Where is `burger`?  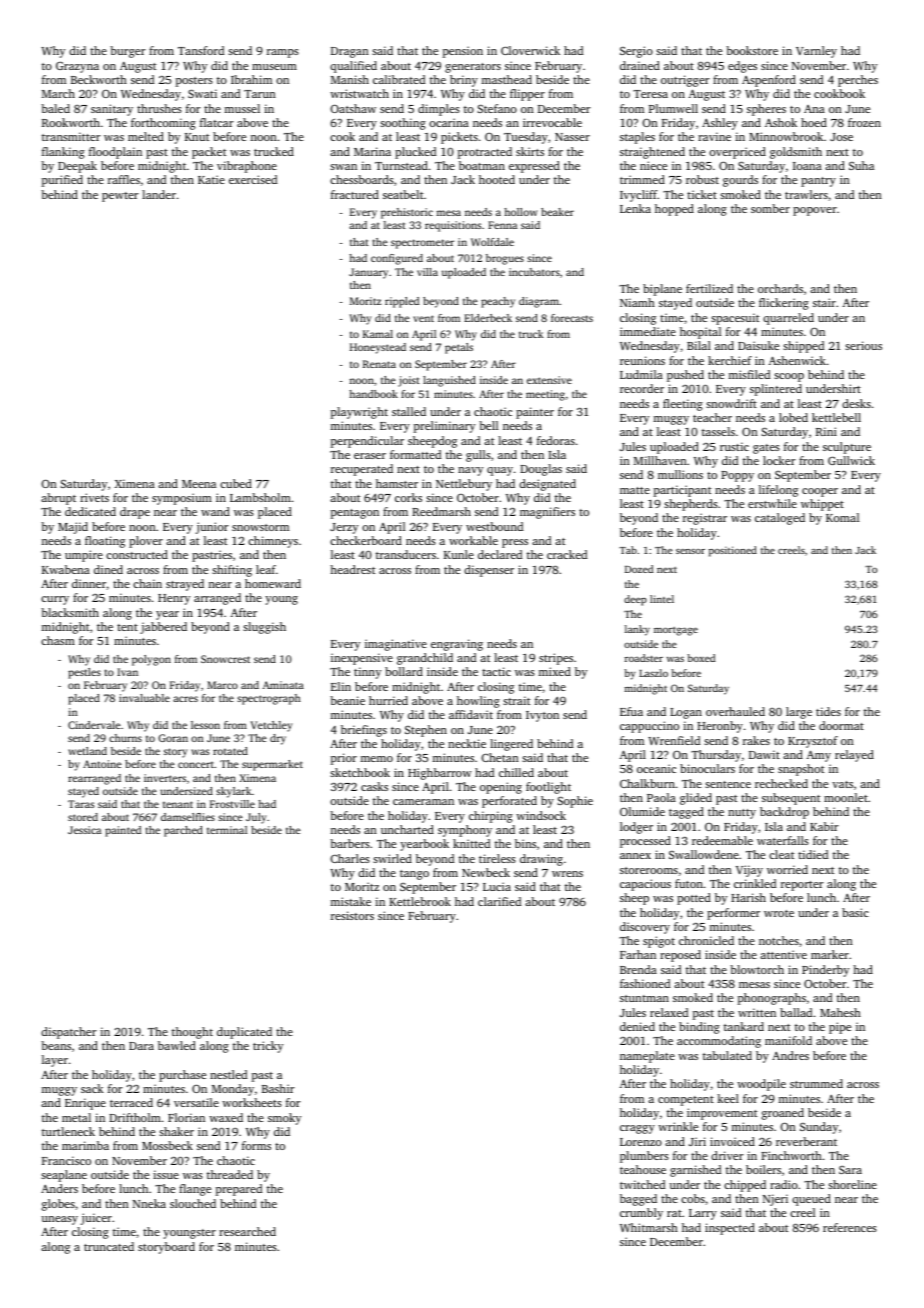
burger is located at coordinates (128, 52).
